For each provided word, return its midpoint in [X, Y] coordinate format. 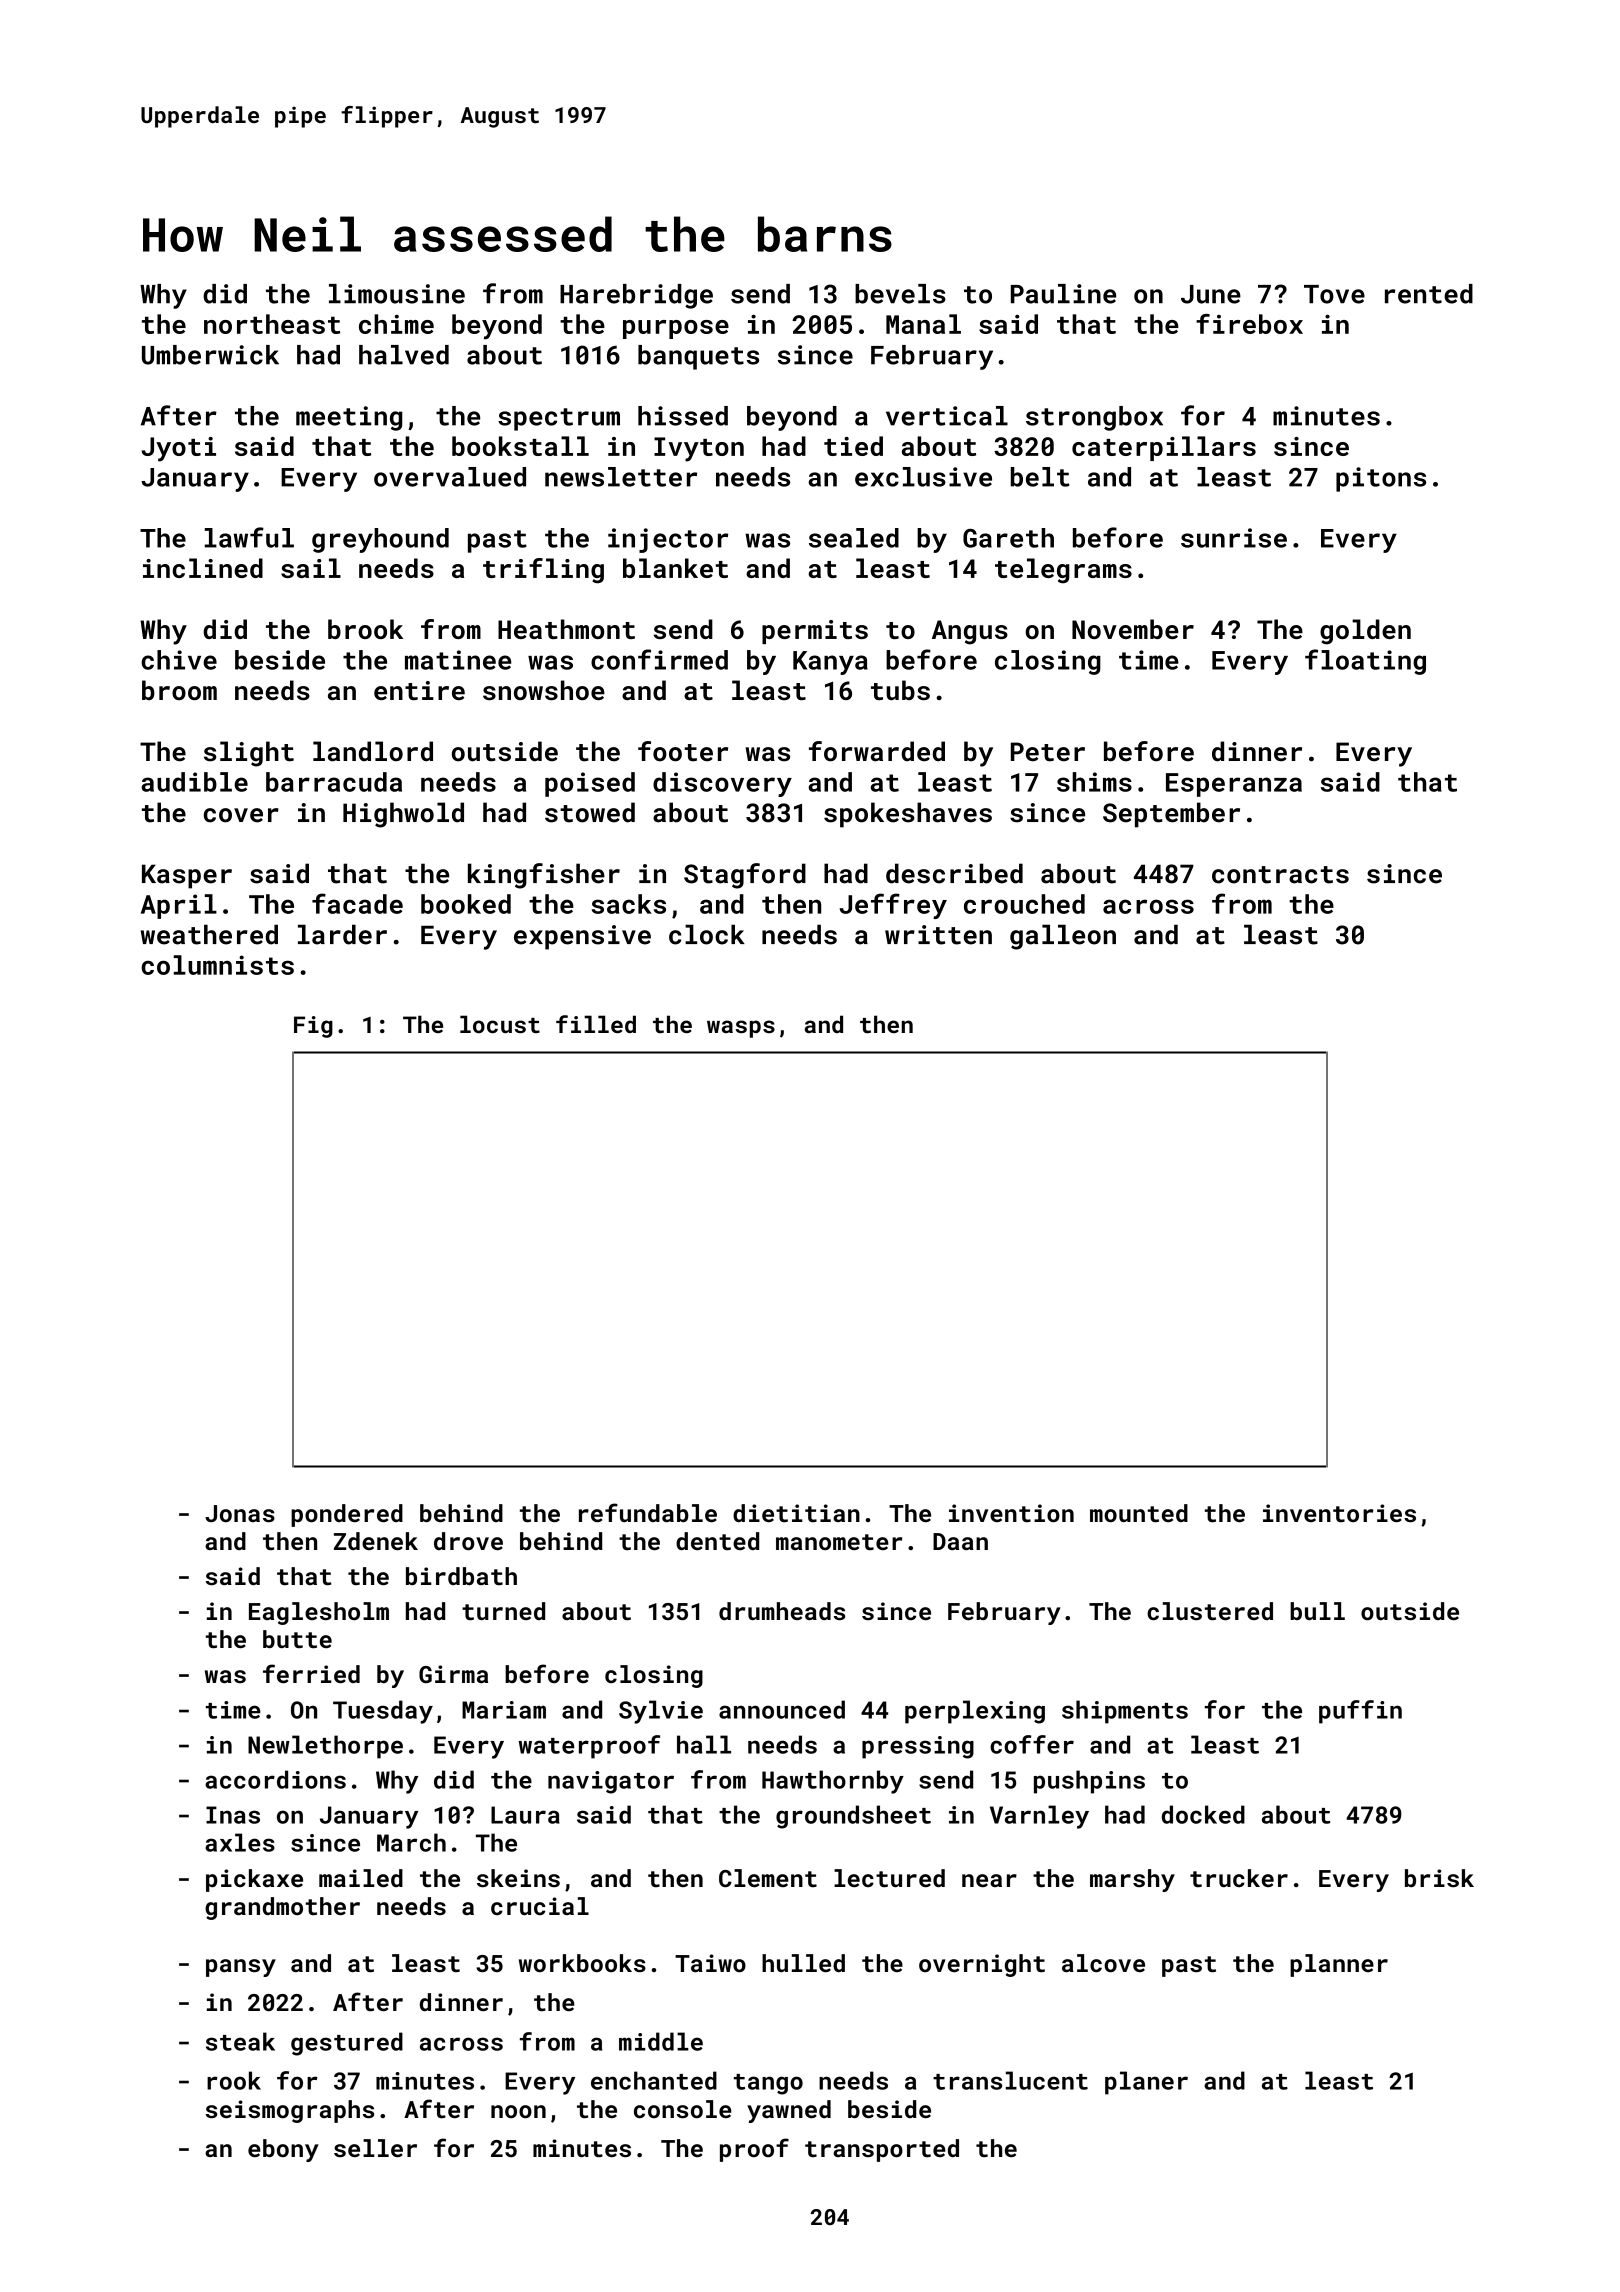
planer [1146, 2083]
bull [1317, 1611]
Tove [1334, 294]
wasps [741, 1029]
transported [882, 2150]
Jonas [240, 1513]
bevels [900, 294]
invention [1011, 1513]
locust [500, 1024]
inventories [1339, 1513]
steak [240, 2041]
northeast [272, 324]
